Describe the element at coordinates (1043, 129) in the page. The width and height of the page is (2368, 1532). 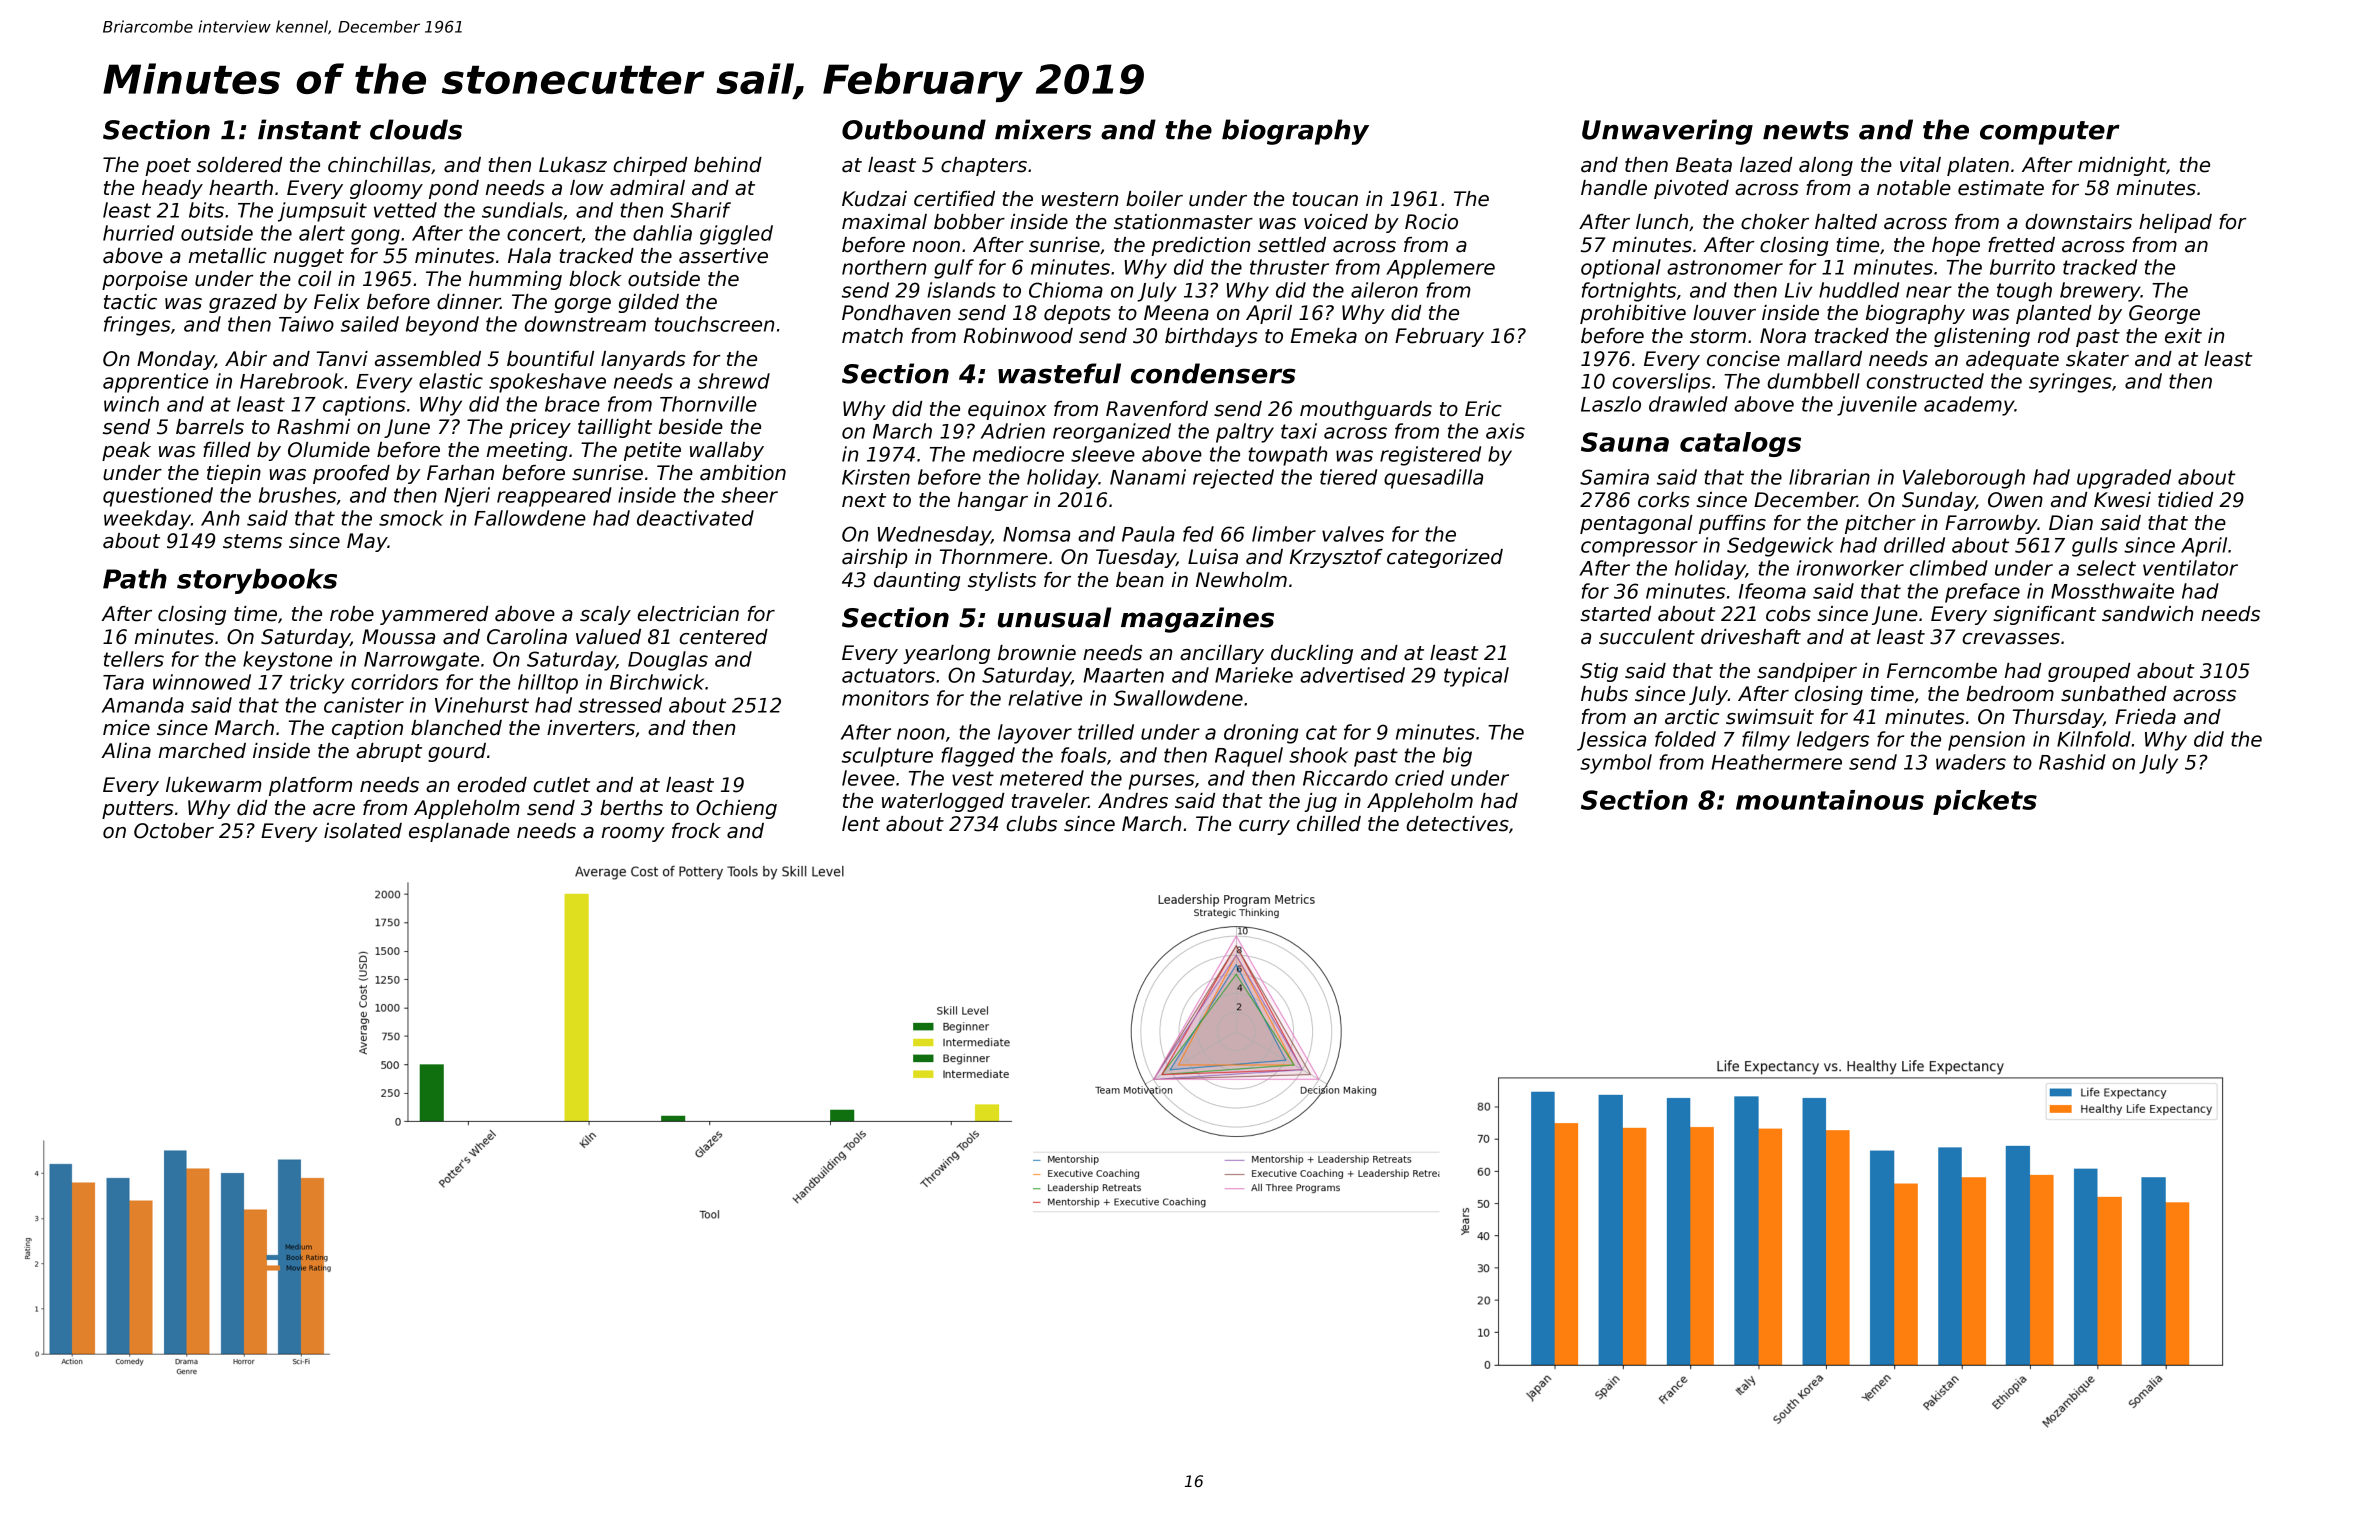
I see `mixers` at that location.
